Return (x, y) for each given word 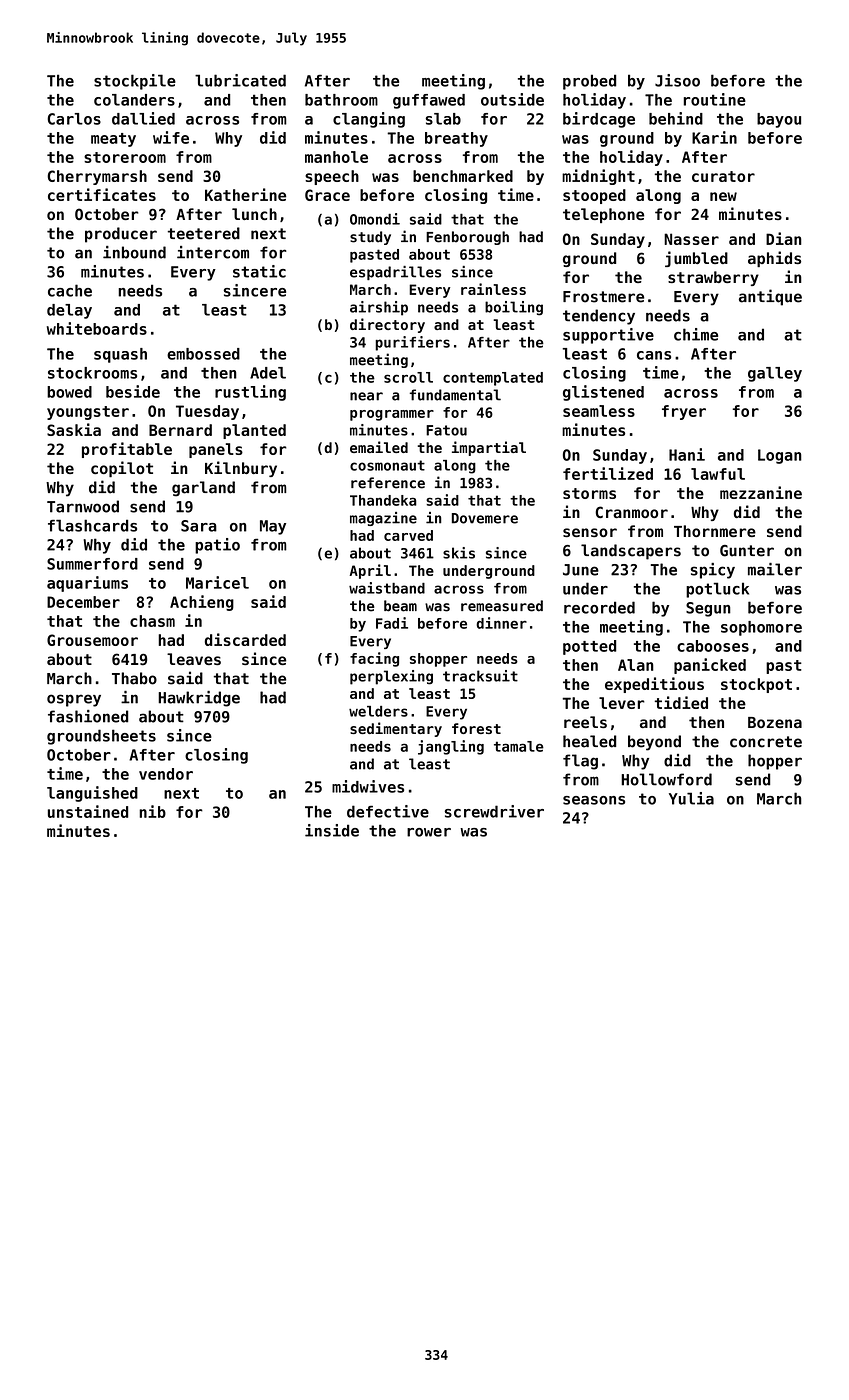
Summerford (92, 564)
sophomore (761, 628)
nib (152, 811)
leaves (194, 659)
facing (374, 659)
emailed (379, 447)
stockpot (756, 685)
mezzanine (761, 492)
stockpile (135, 82)
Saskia (74, 429)
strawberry (713, 278)
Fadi (392, 623)
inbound (134, 252)
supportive (608, 336)
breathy (456, 139)
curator (723, 176)
